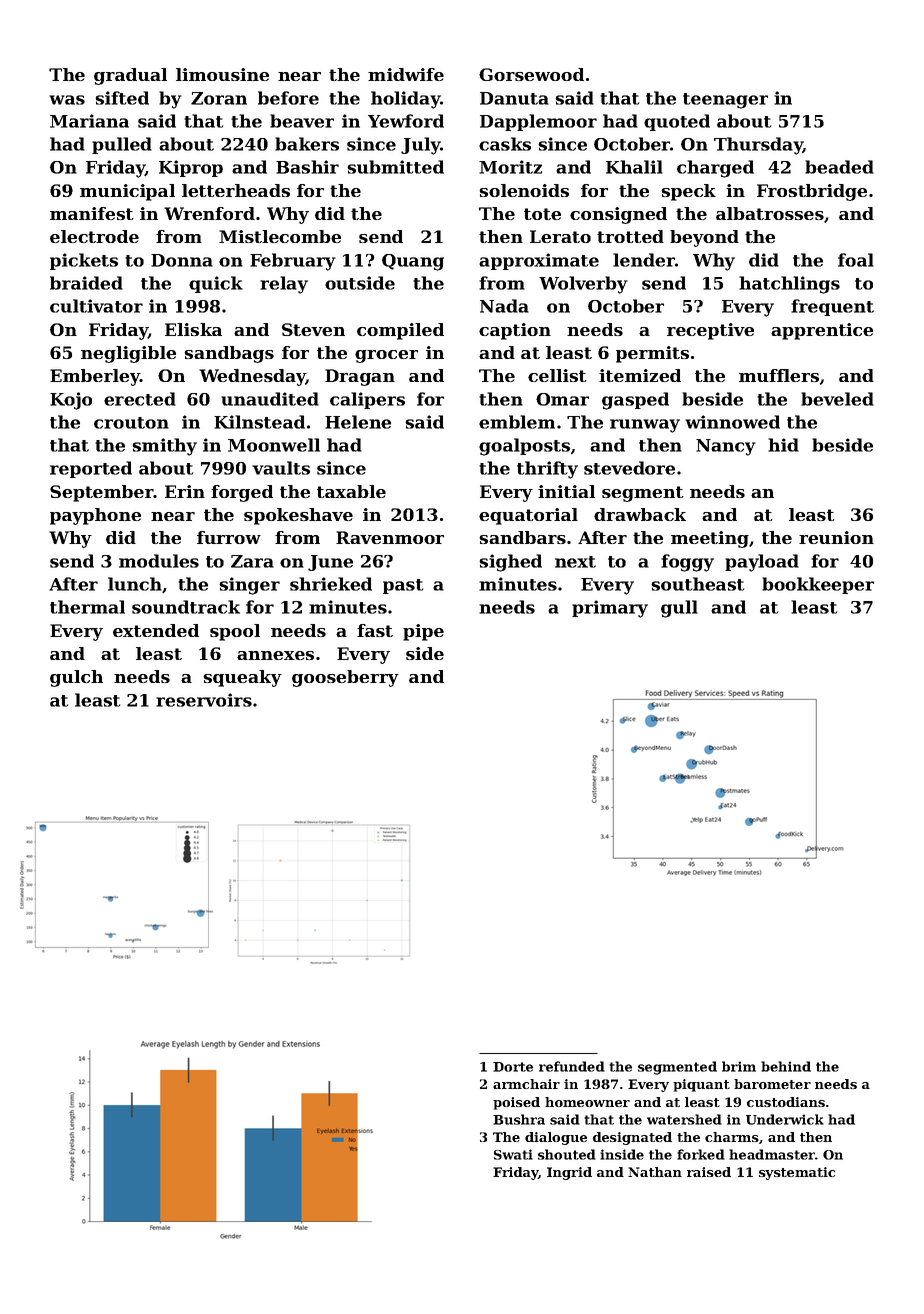 This screenshot has width=924, height=1314. I want to click on shouted, so click(567, 1154).
